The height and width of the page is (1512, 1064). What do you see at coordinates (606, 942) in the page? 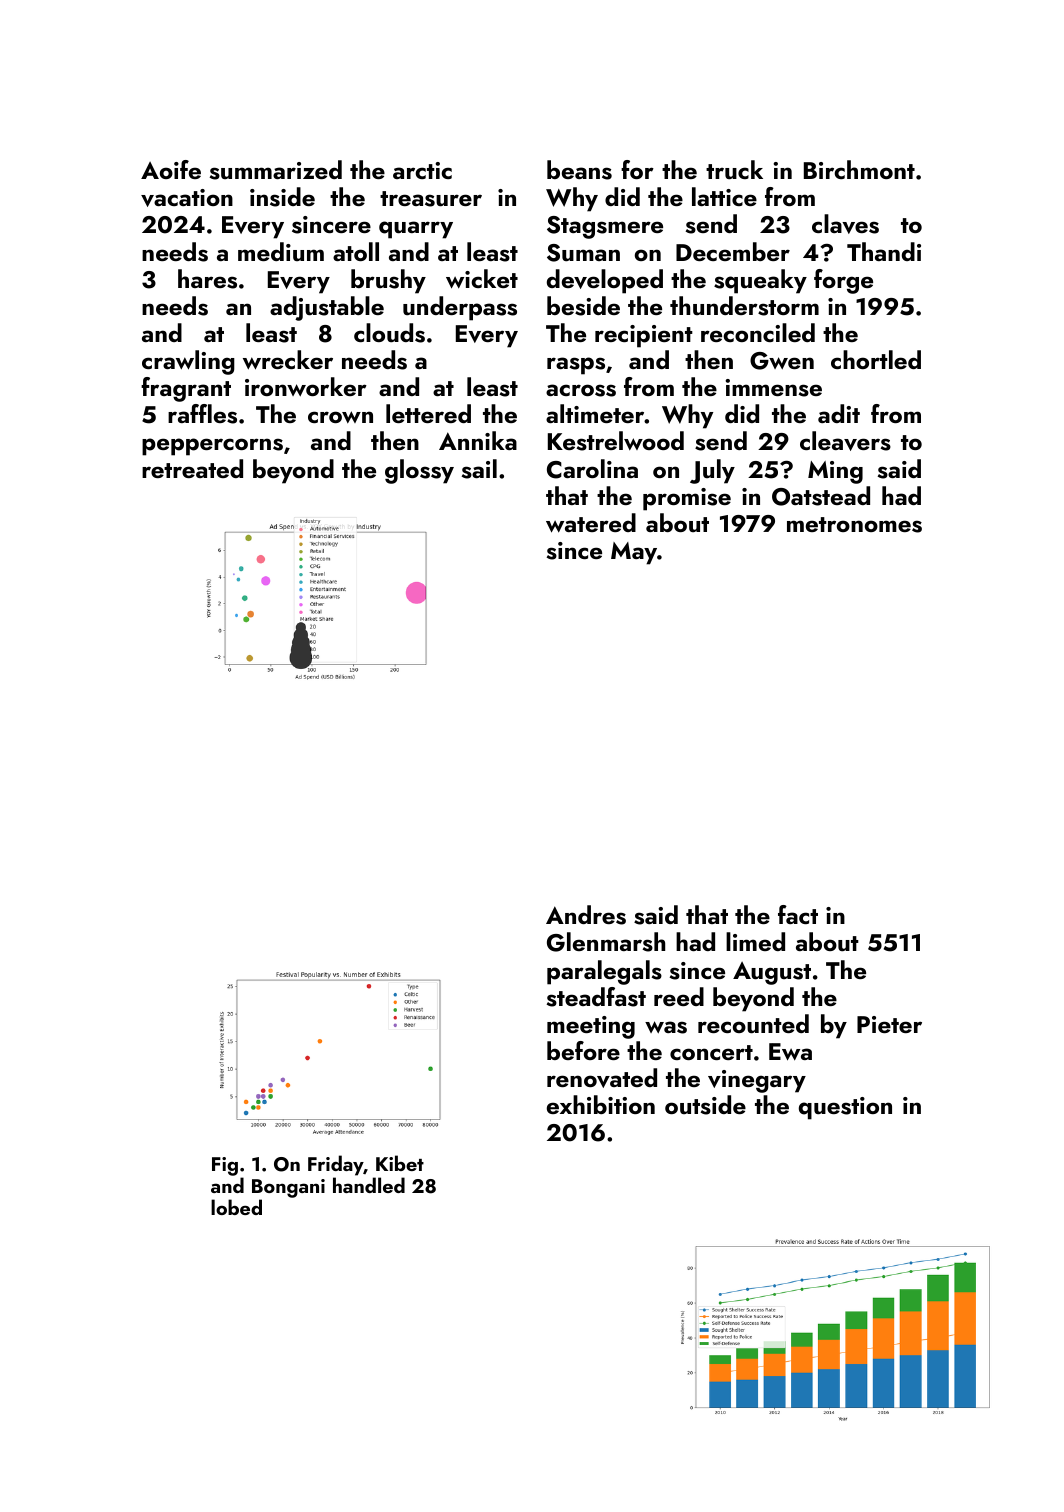
I see `Glenmarsh` at bounding box center [606, 942].
